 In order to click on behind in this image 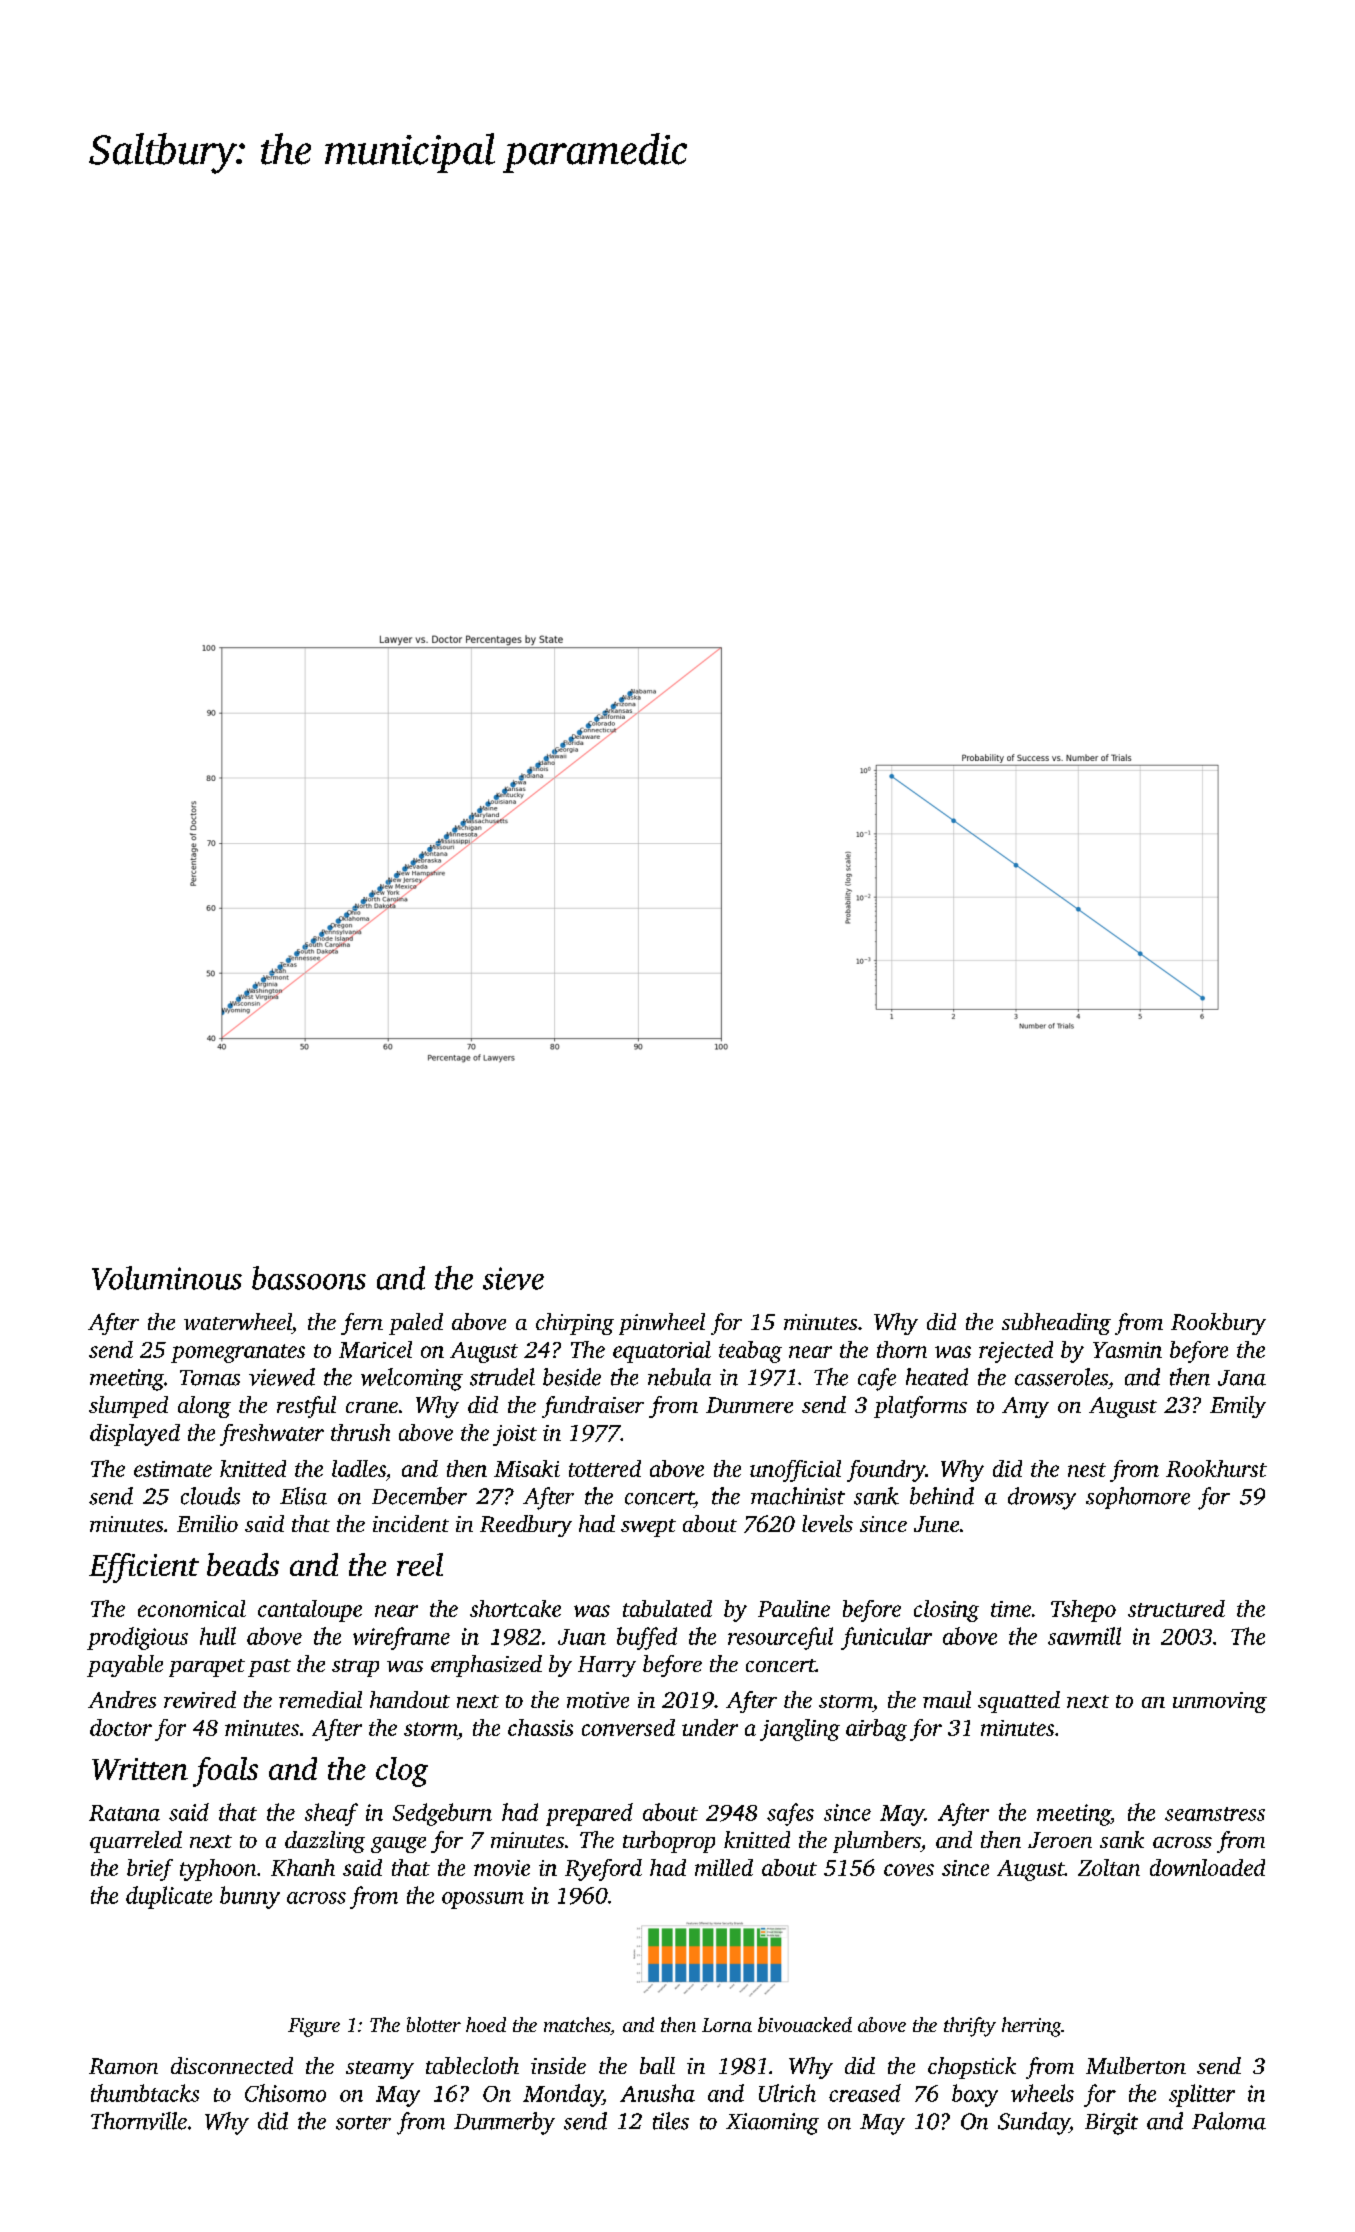, I will do `click(942, 1496)`.
